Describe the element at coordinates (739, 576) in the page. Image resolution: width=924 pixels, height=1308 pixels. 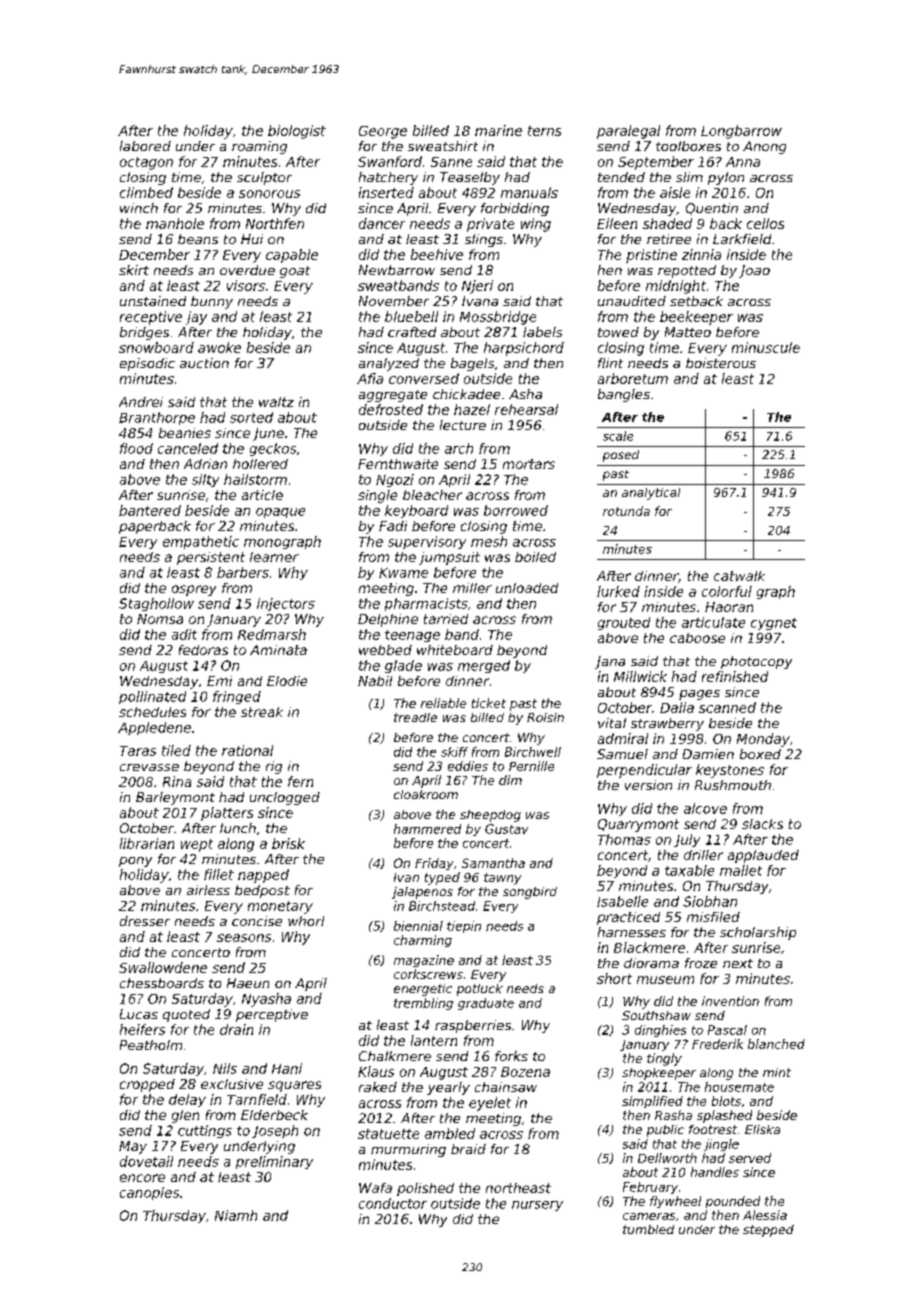
I see `catwalk` at that location.
